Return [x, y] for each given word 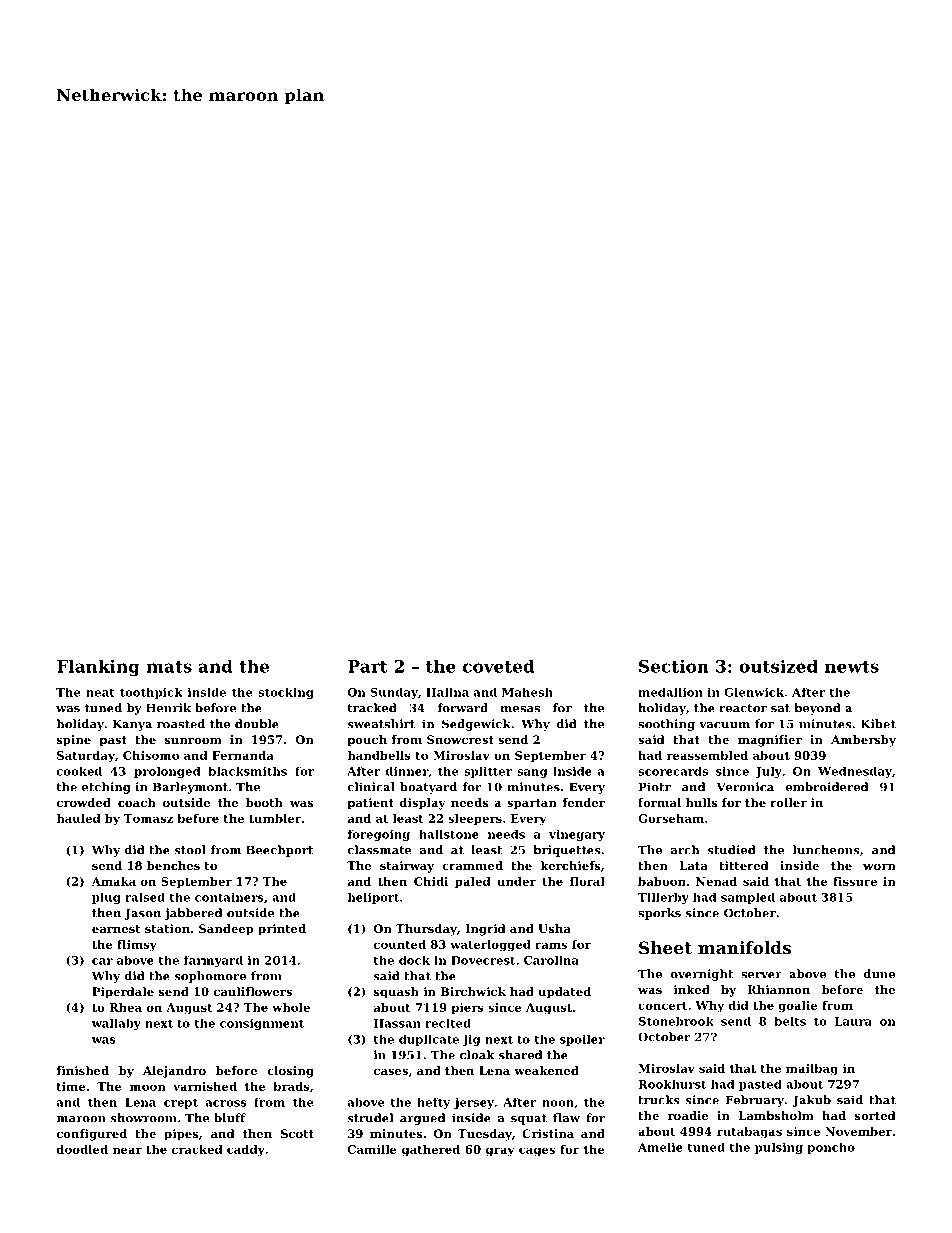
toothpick [151, 693]
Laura [853, 1021]
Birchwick [473, 991]
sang [532, 773]
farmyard [213, 961]
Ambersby [863, 741]
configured [92, 1135]
